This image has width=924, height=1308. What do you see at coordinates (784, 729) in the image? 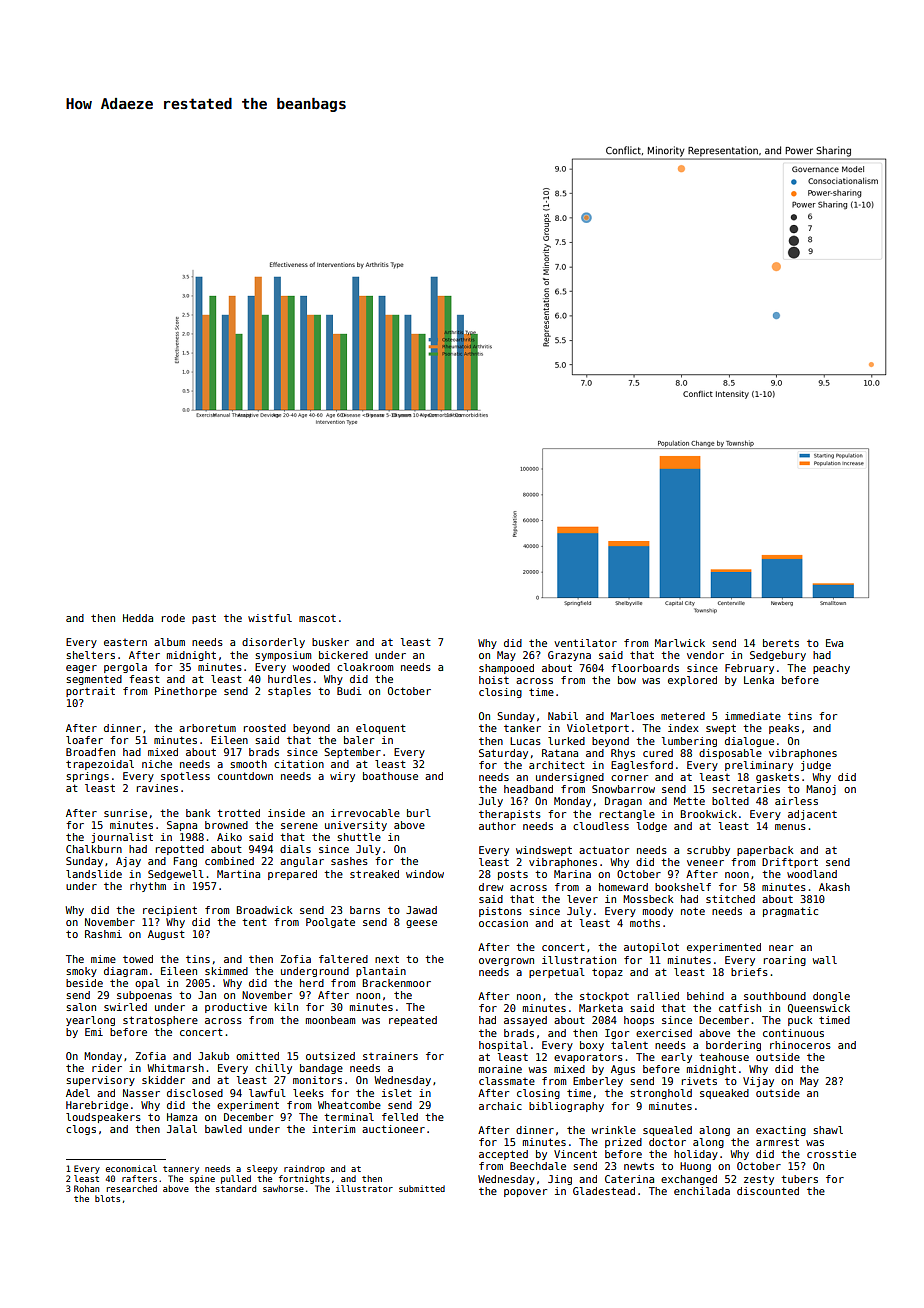
I see `peaks` at bounding box center [784, 729].
